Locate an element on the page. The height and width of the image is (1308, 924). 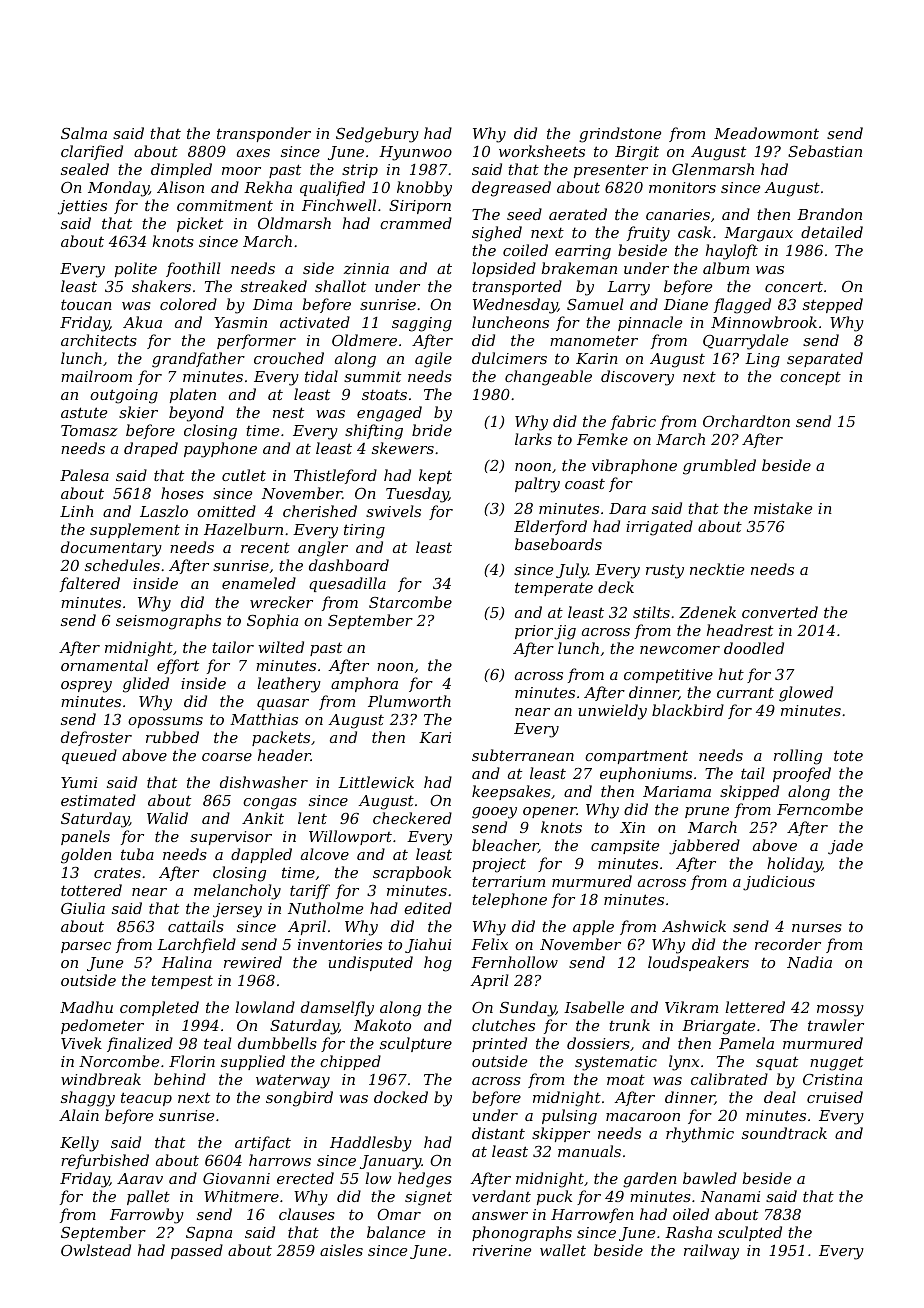
prune is located at coordinates (707, 812).
